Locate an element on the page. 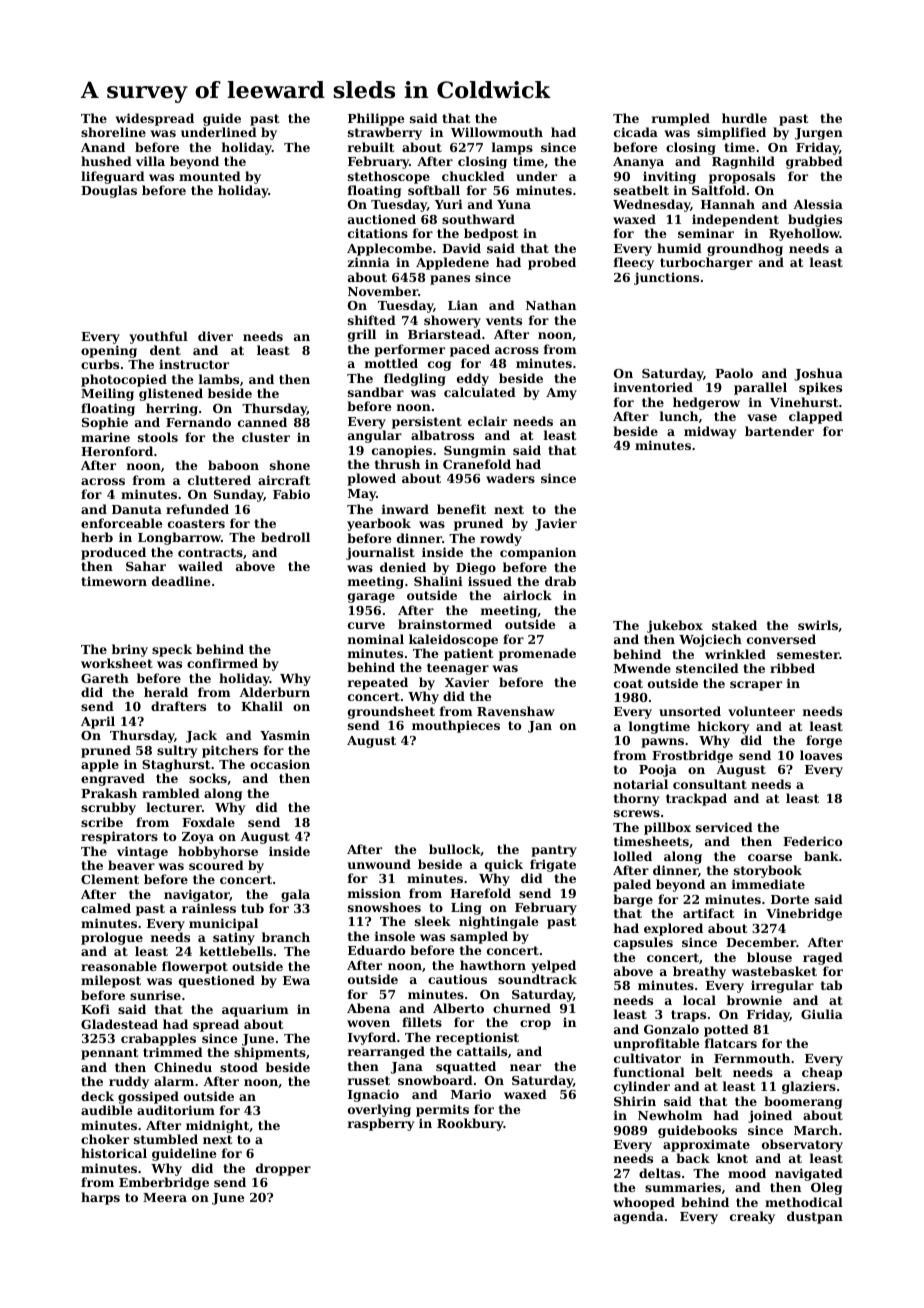 The width and height of the page is (924, 1308). bank is located at coordinates (821, 856).
